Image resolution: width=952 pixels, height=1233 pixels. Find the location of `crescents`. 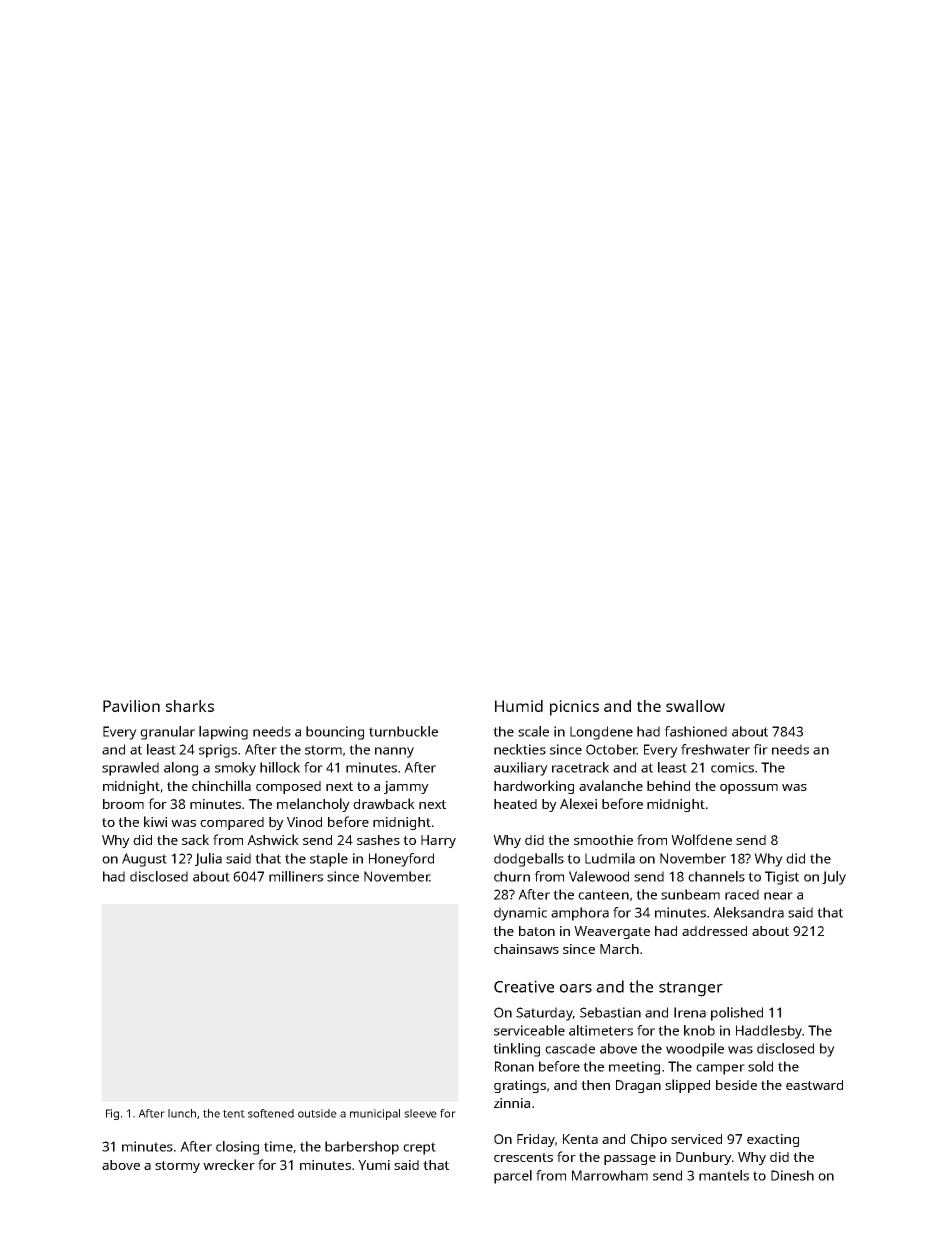

crescents is located at coordinates (523, 1157).
